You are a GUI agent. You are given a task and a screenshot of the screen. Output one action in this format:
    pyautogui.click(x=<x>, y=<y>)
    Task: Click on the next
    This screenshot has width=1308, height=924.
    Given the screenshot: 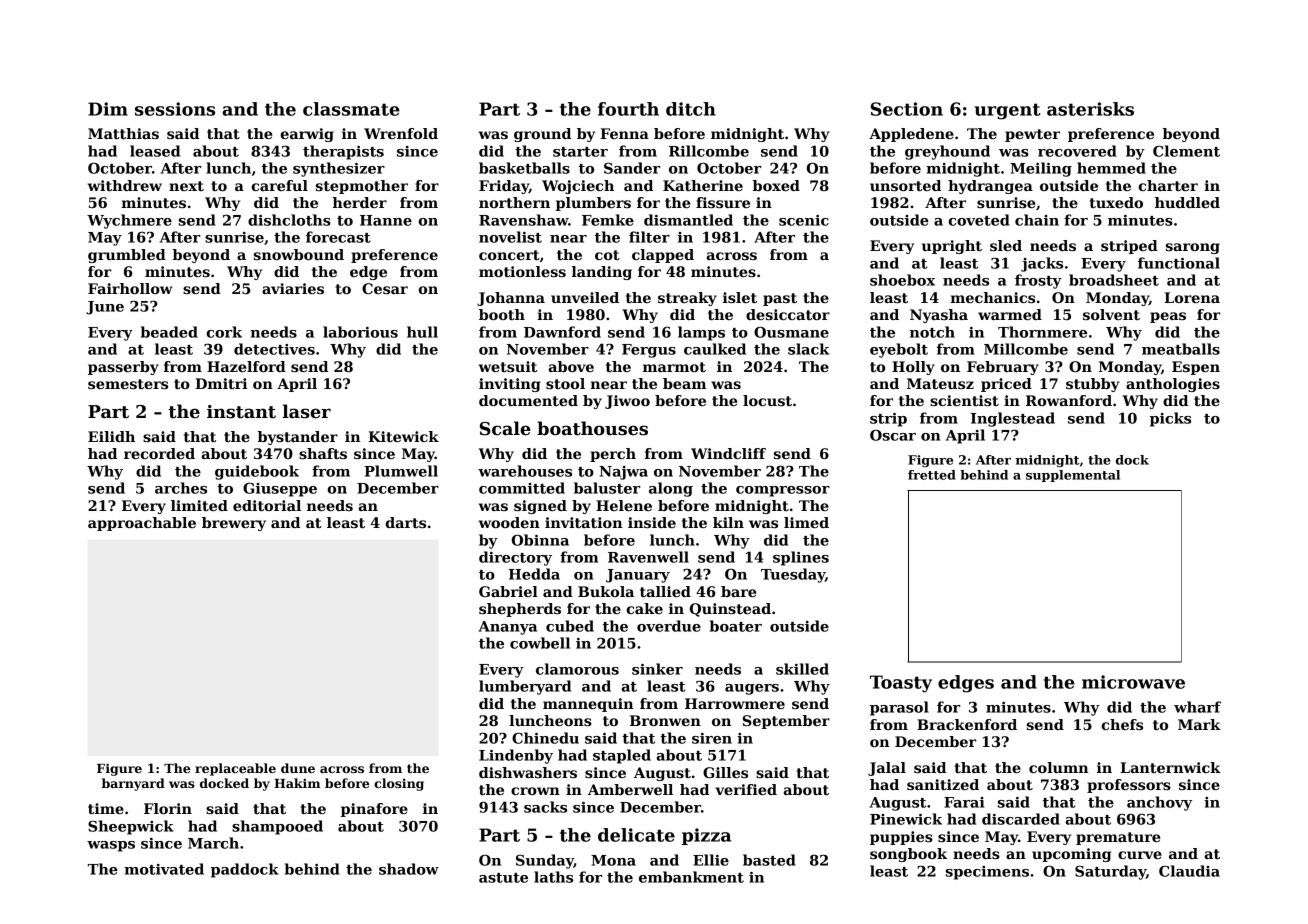 What is the action you would take?
    pyautogui.click(x=186, y=186)
